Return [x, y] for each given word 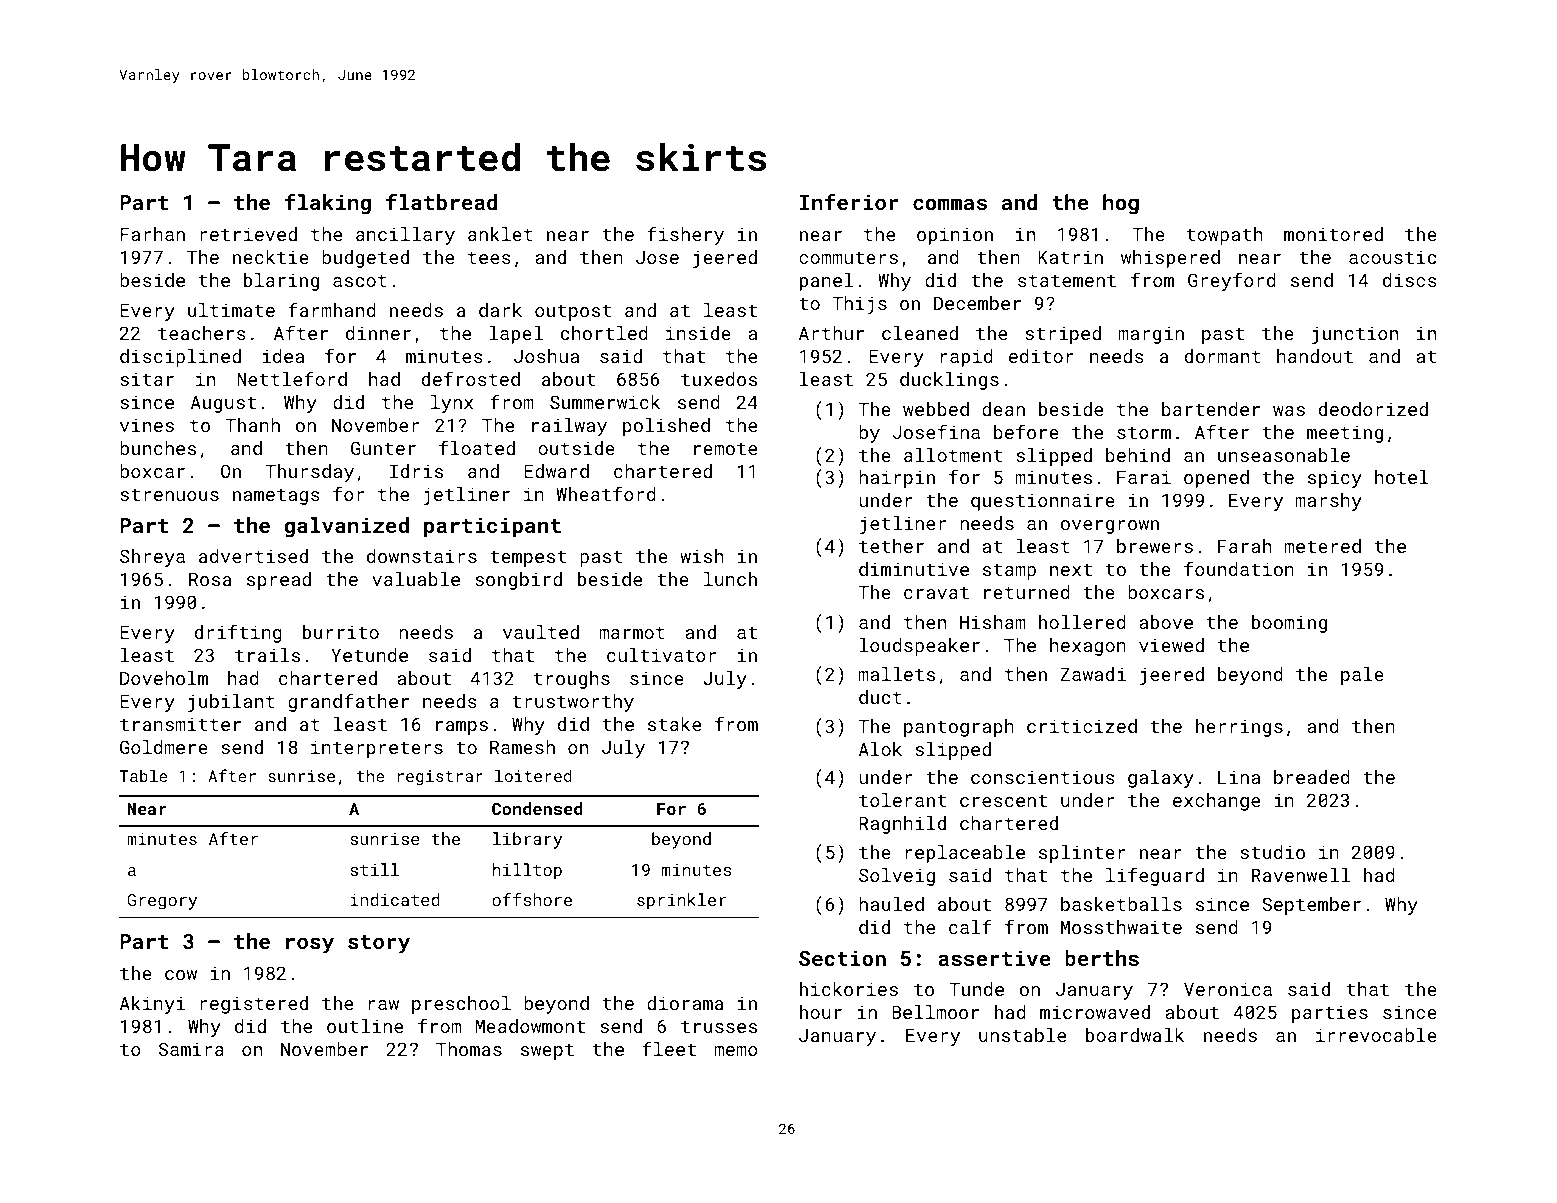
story [379, 944]
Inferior [849, 201]
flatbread [441, 201]
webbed [936, 409]
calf [970, 926]
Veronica [1228, 989]
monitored [1333, 234]
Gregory [162, 902]
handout [1315, 356]
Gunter [383, 448]
